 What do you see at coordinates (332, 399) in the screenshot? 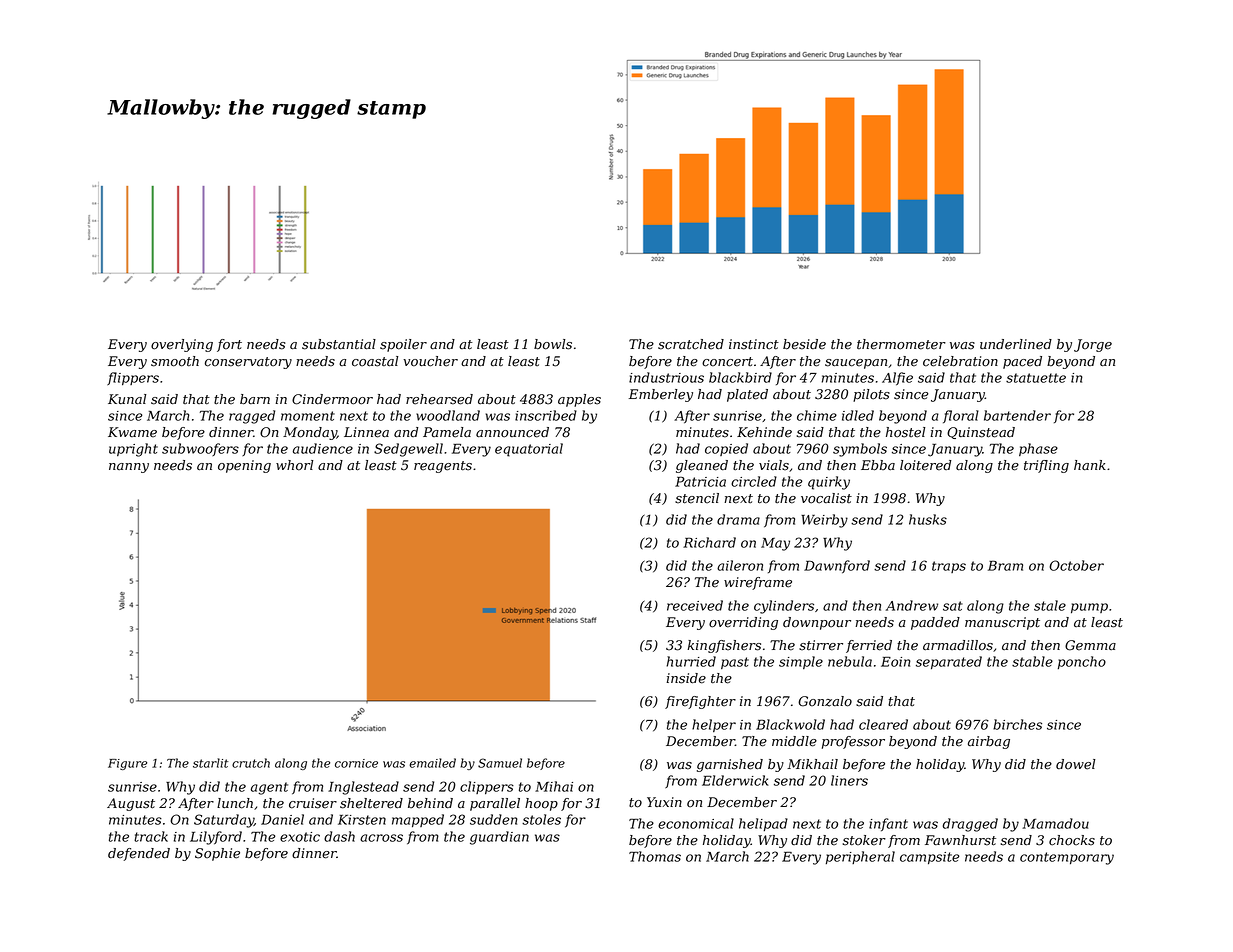
I see `Cindermoor` at bounding box center [332, 399].
